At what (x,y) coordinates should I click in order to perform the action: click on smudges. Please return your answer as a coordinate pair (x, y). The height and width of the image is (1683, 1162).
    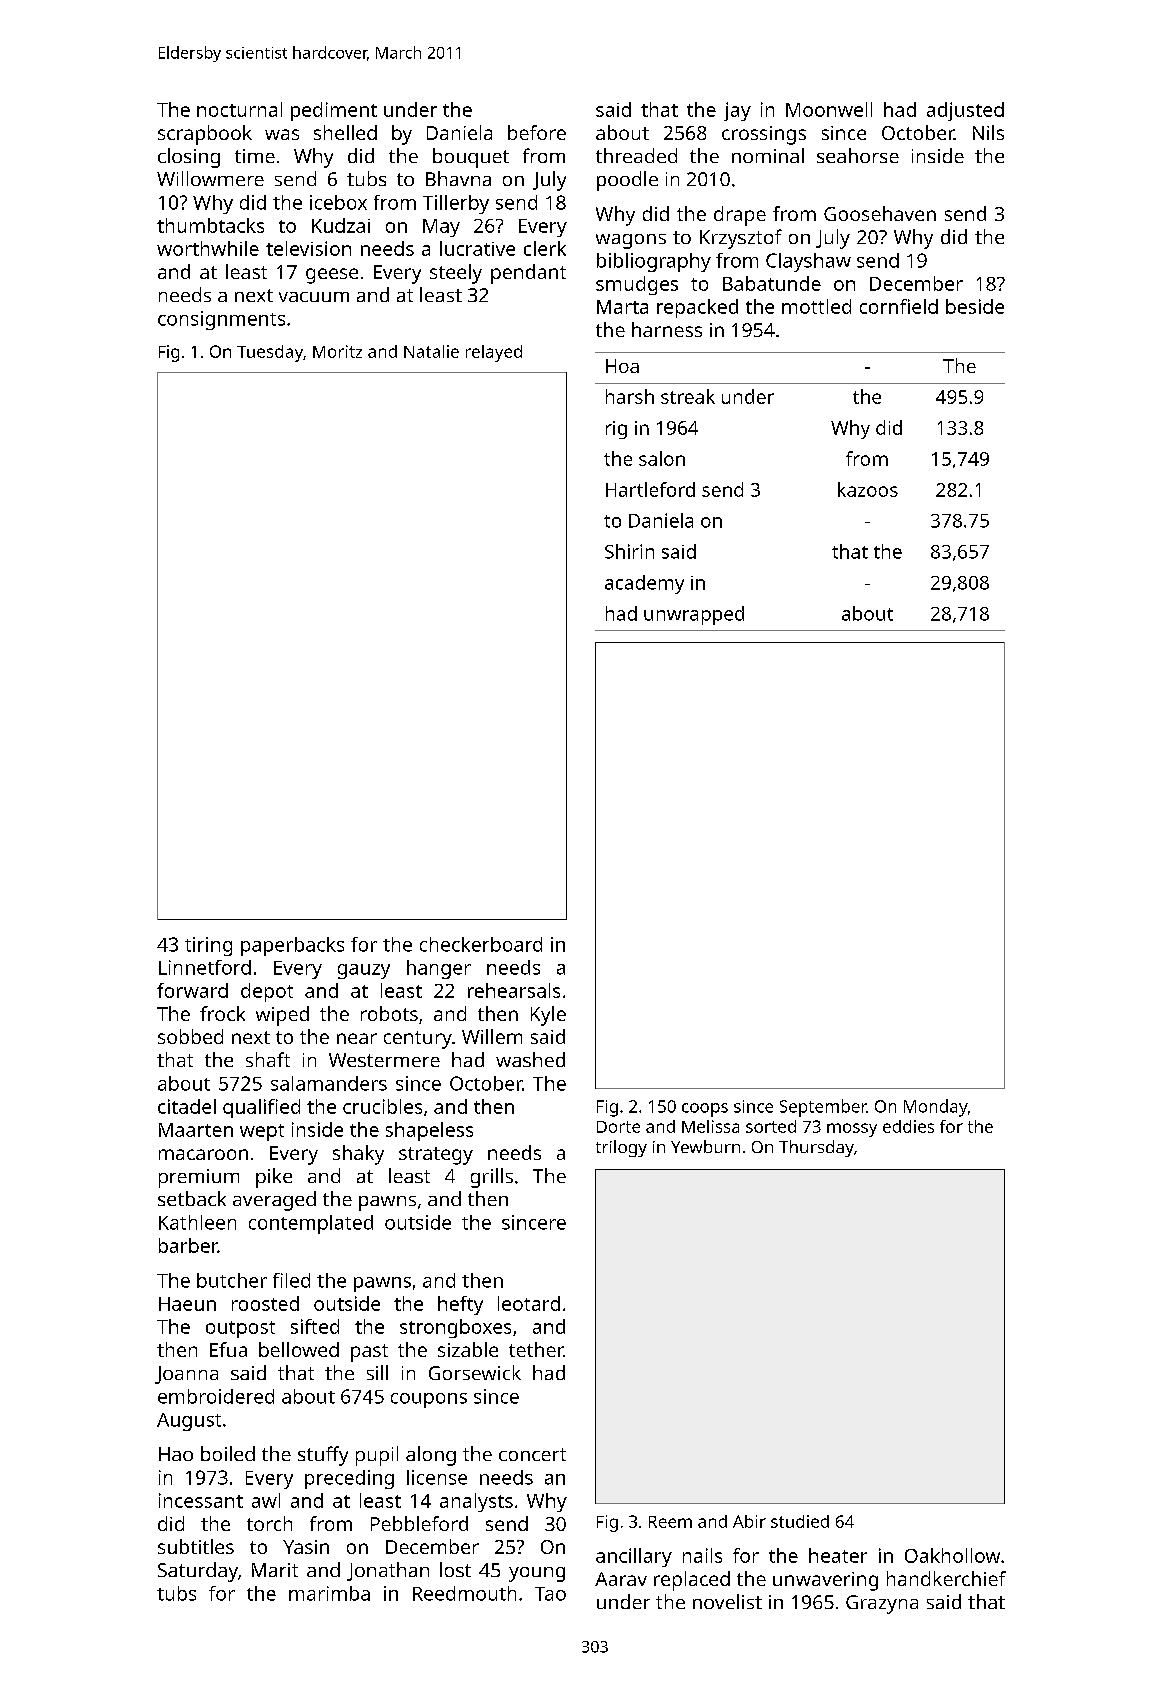
    Looking at the image, I should click on (637, 285).
